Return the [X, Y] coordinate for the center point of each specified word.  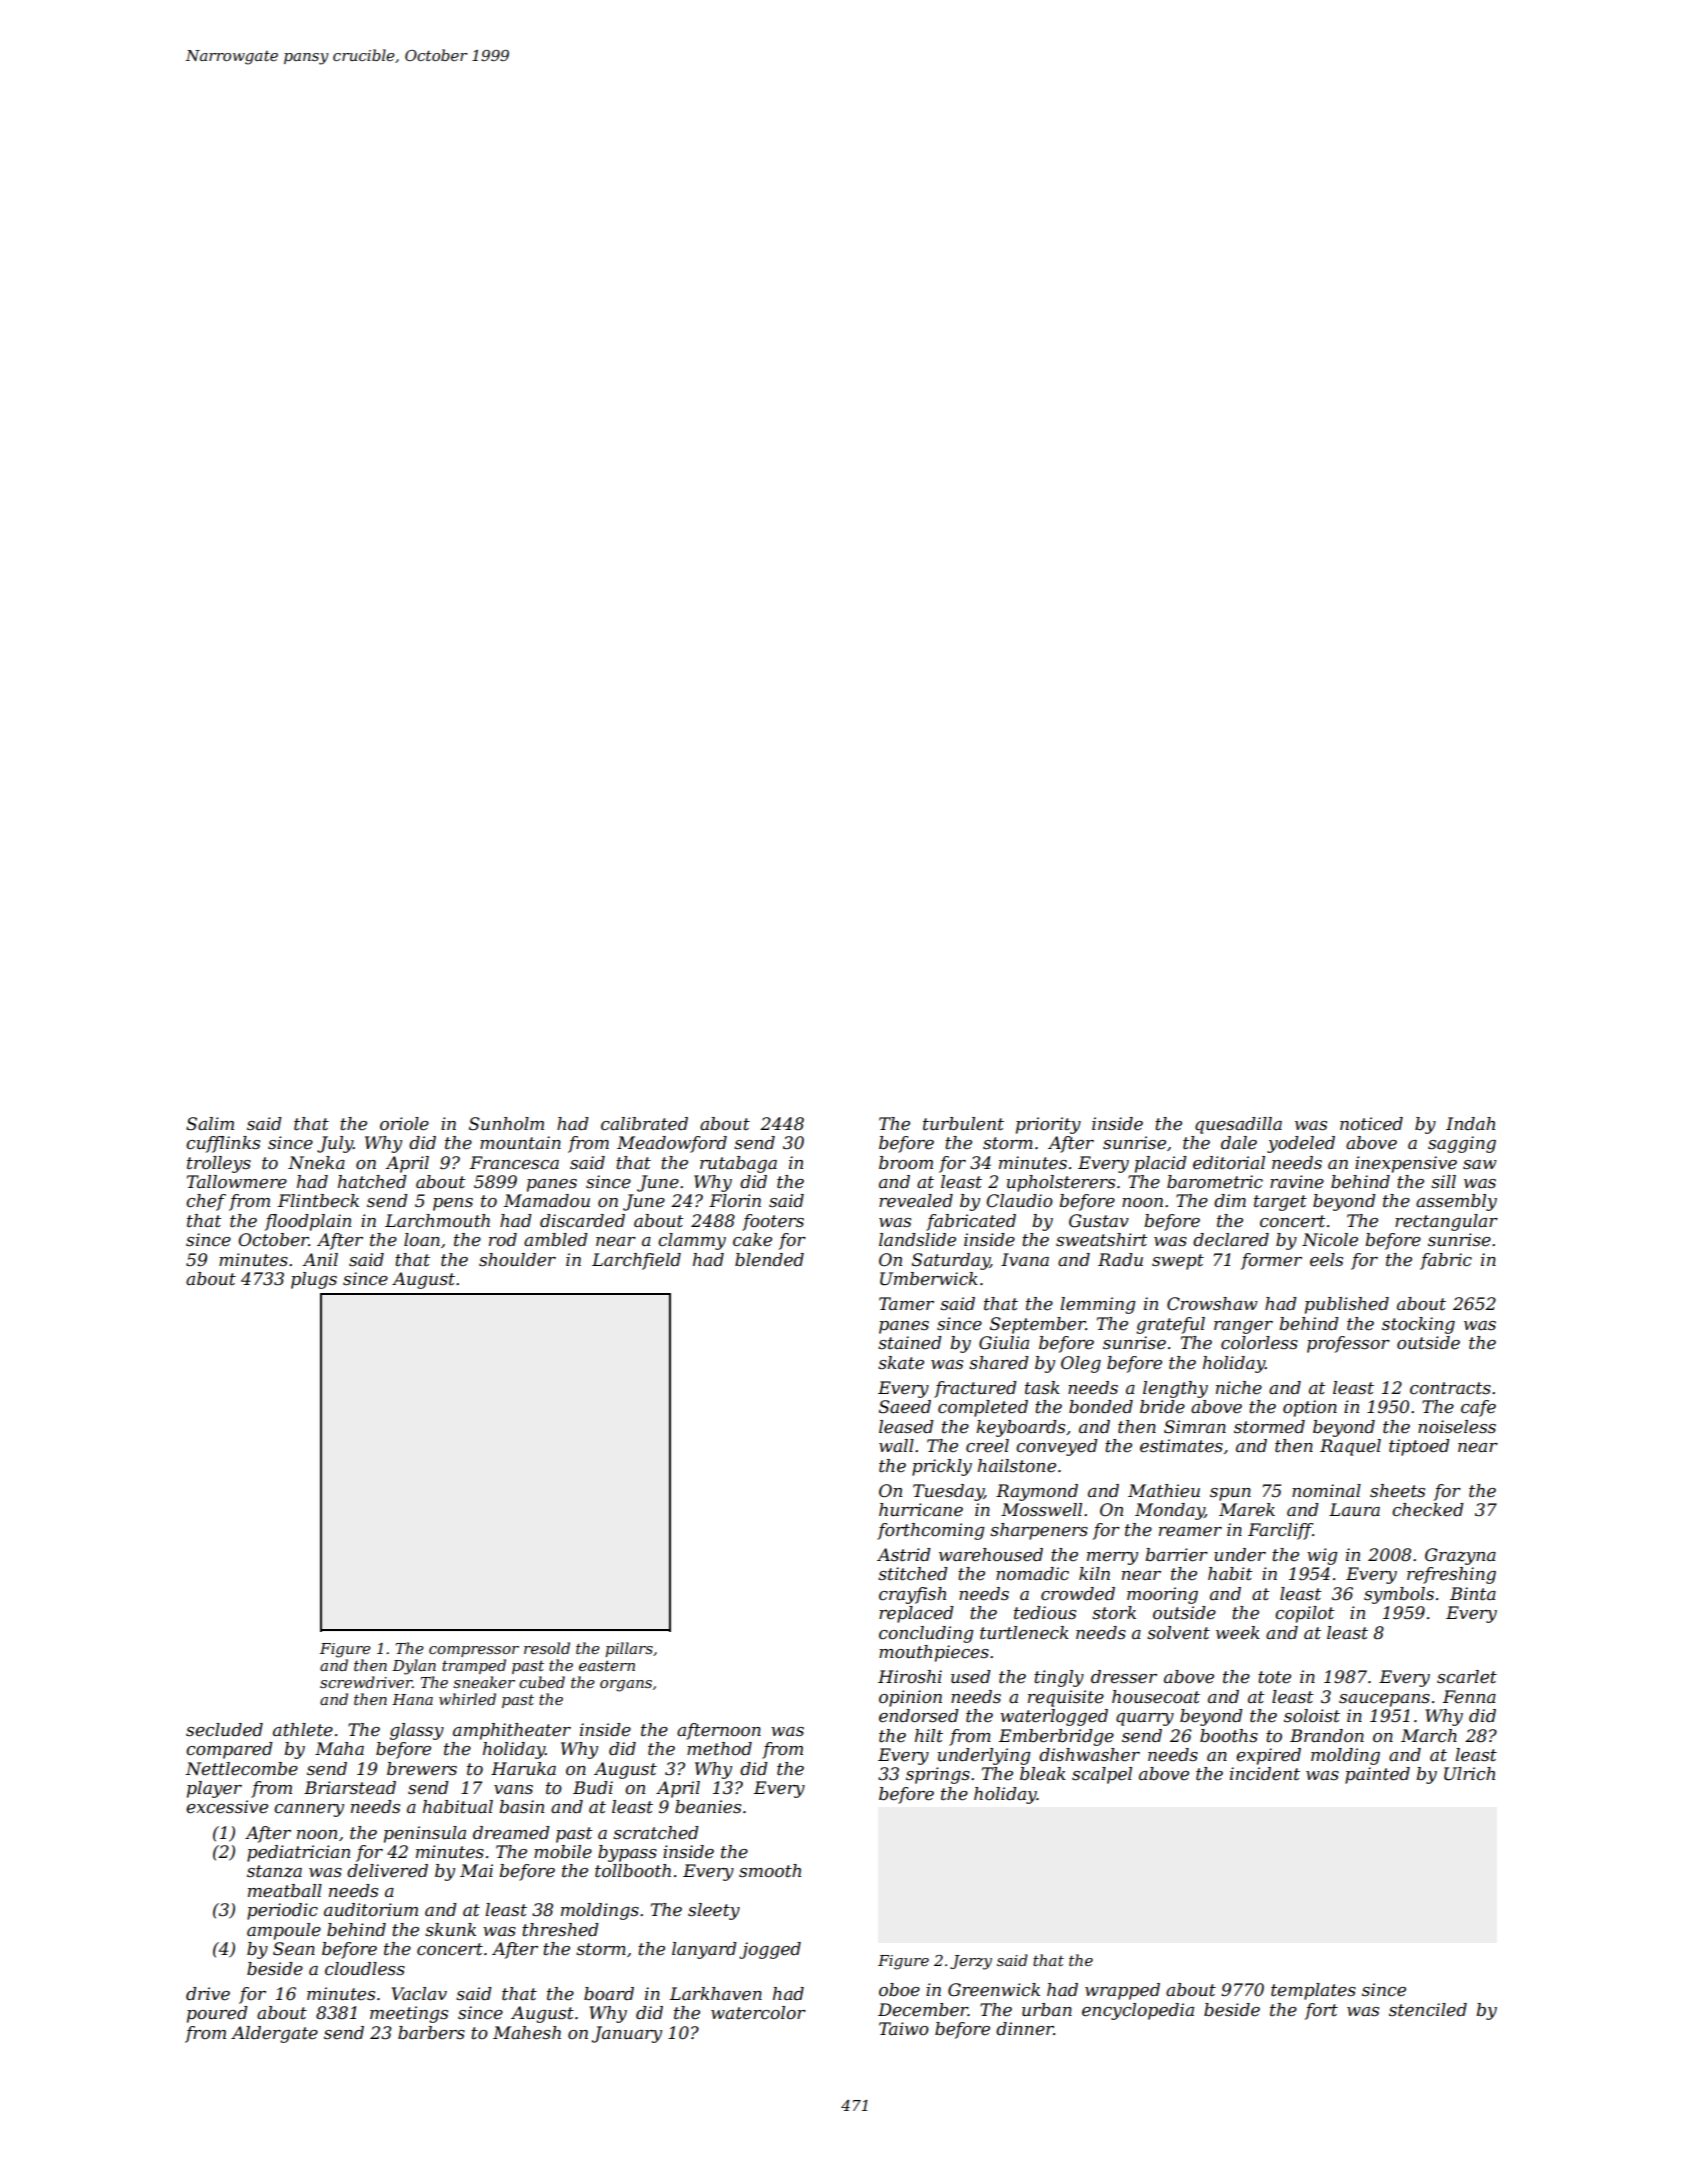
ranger [1243, 1327]
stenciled [1428, 2010]
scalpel [1102, 1775]
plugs [314, 1280]
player [214, 1789]
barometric [1215, 1182]
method [719, 1748]
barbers [431, 2033]
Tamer [906, 1304]
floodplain [308, 1222]
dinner [1025, 2029]
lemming [1098, 1305]
